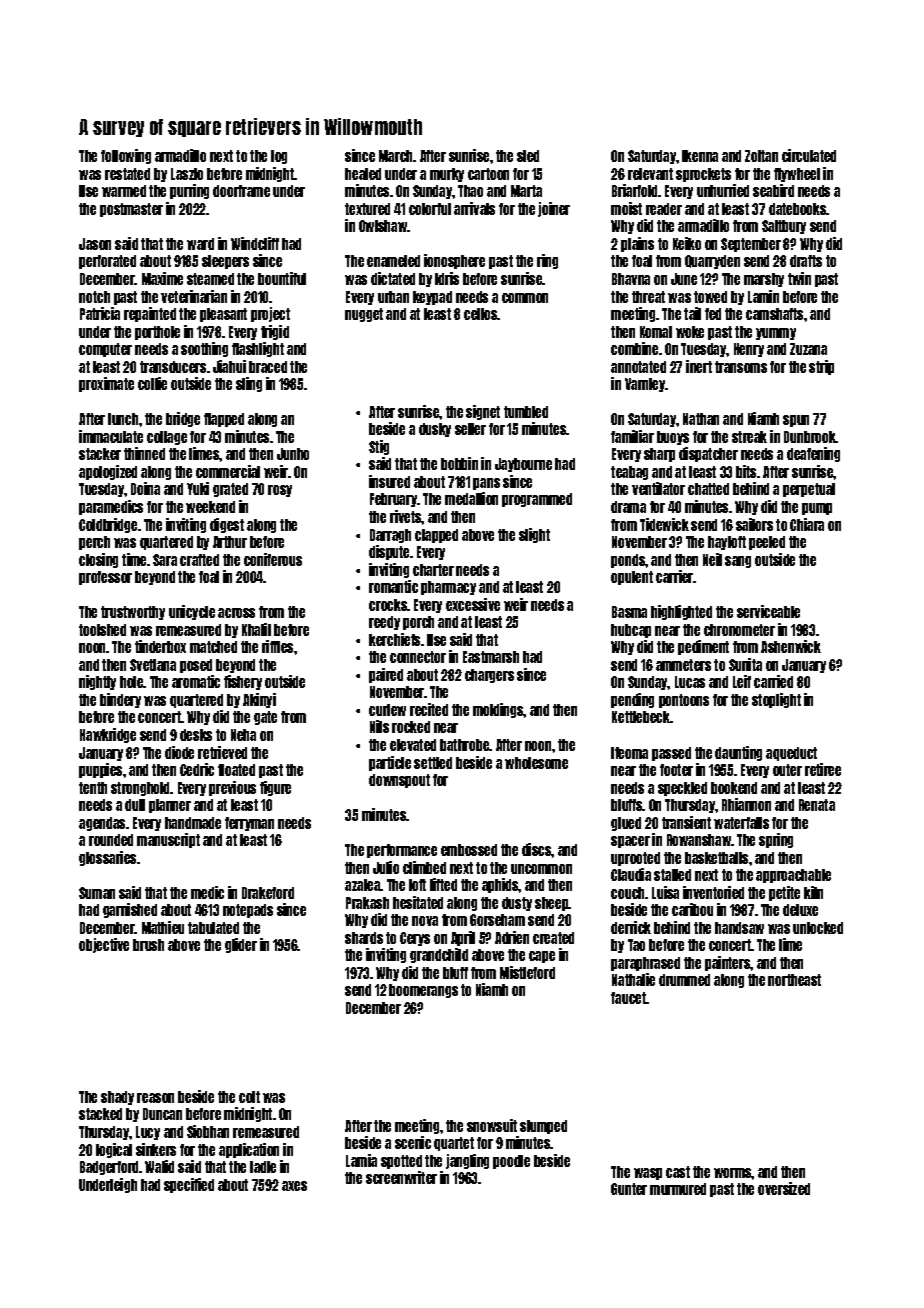 The image size is (924, 1308). What do you see at coordinates (418, 657) in the image?
I see `connector` at bounding box center [418, 657].
